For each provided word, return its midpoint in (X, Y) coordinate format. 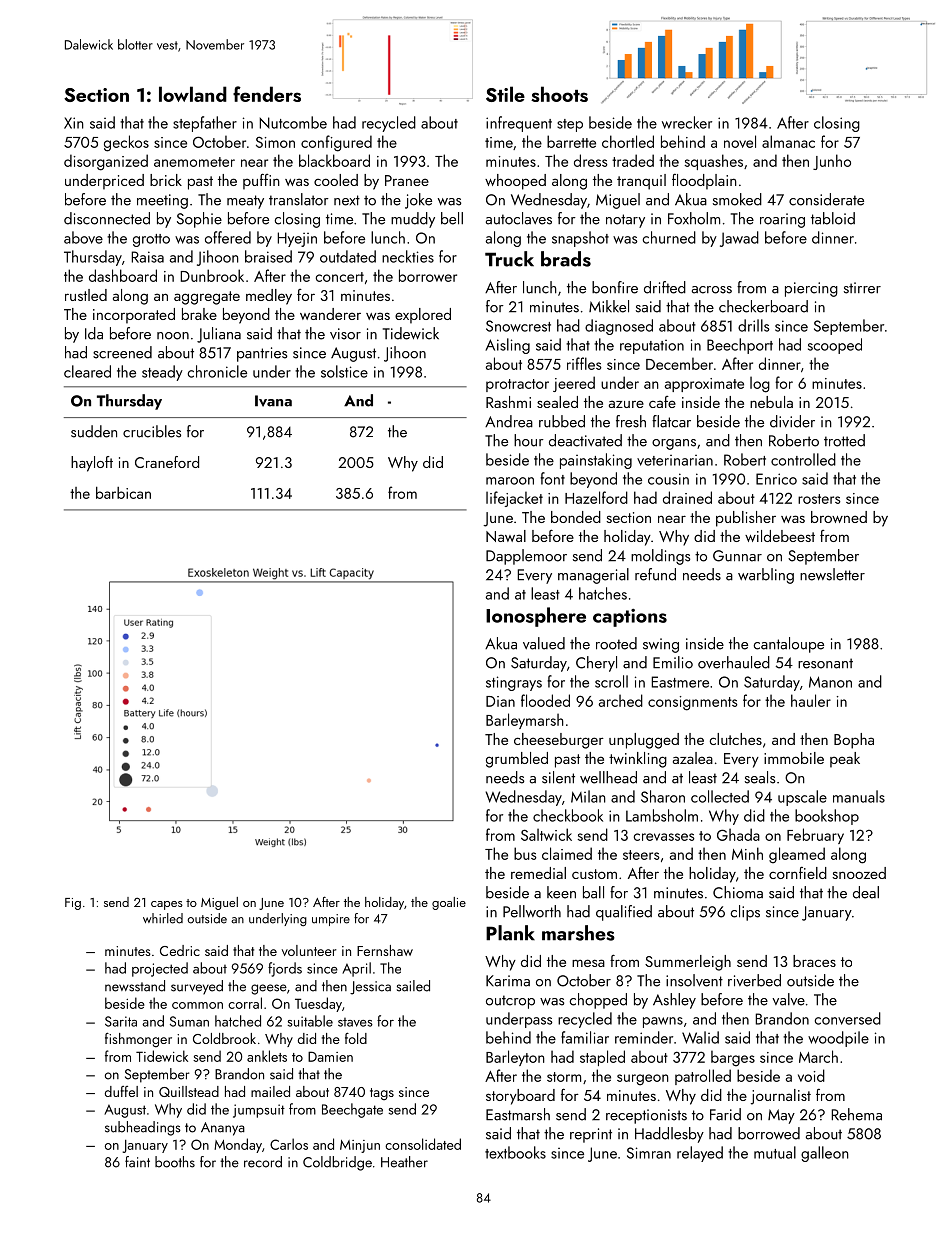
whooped (515, 182)
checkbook (568, 815)
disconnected (107, 218)
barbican (123, 493)
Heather (404, 1162)
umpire (331, 920)
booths (175, 1162)
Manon (830, 682)
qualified (624, 913)
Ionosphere (536, 617)
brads (566, 259)
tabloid (833, 218)
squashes (714, 162)
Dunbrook (212, 275)
